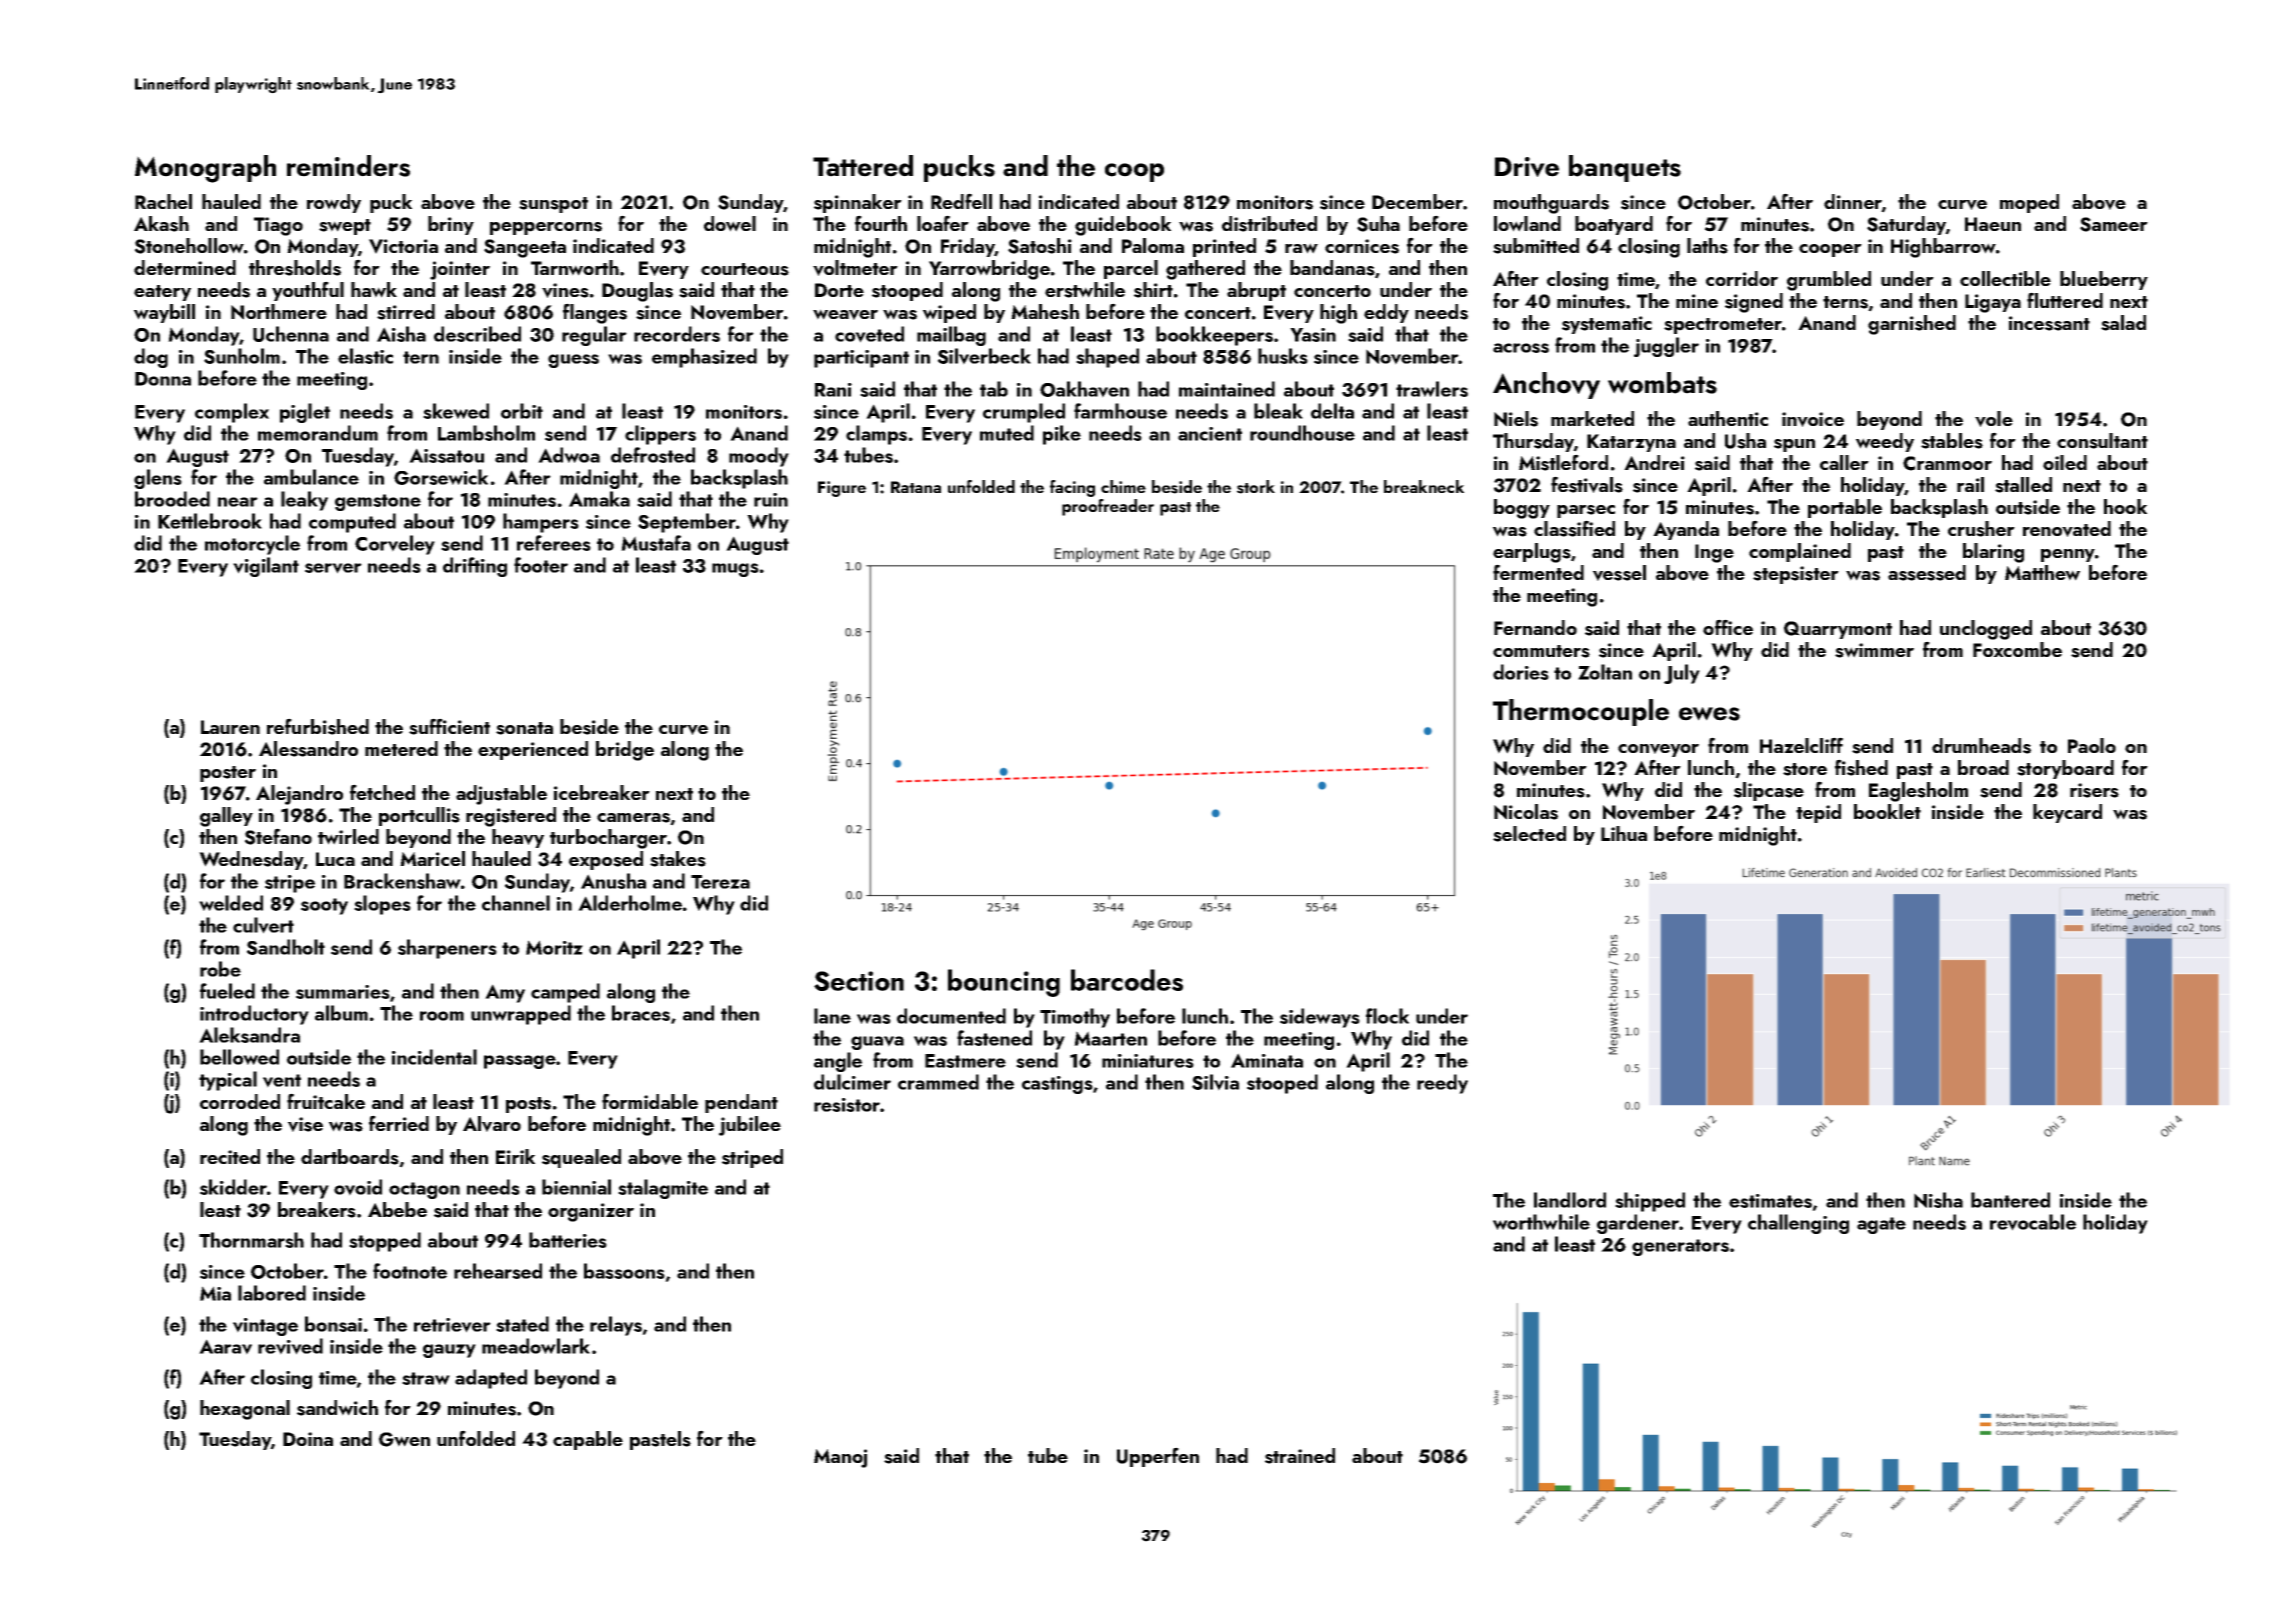  Describe the element at coordinates (859, 981) in the screenshot. I see `Section` at that location.
